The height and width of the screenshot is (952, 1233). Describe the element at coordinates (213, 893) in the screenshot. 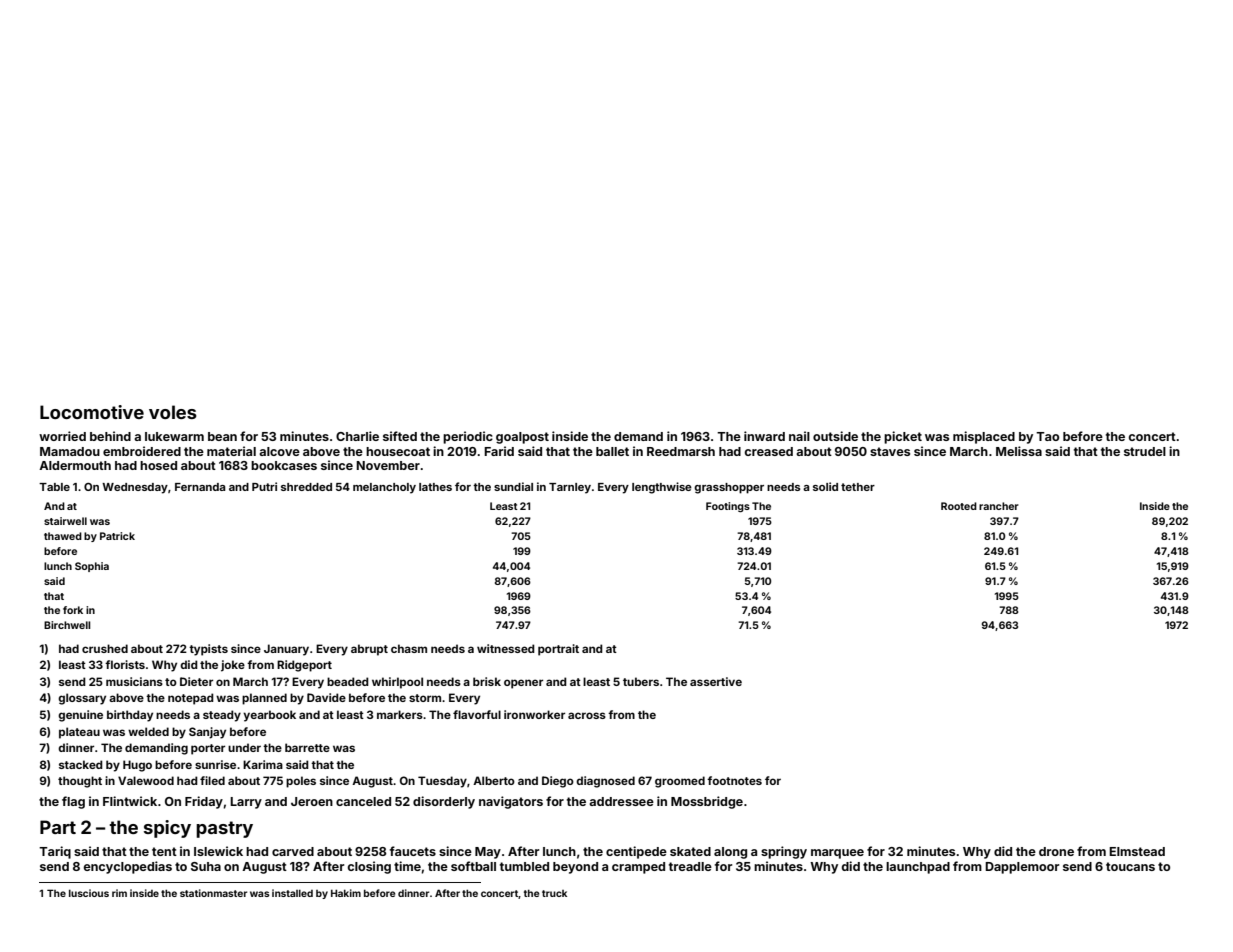

I see `stationmaster` at that location.
